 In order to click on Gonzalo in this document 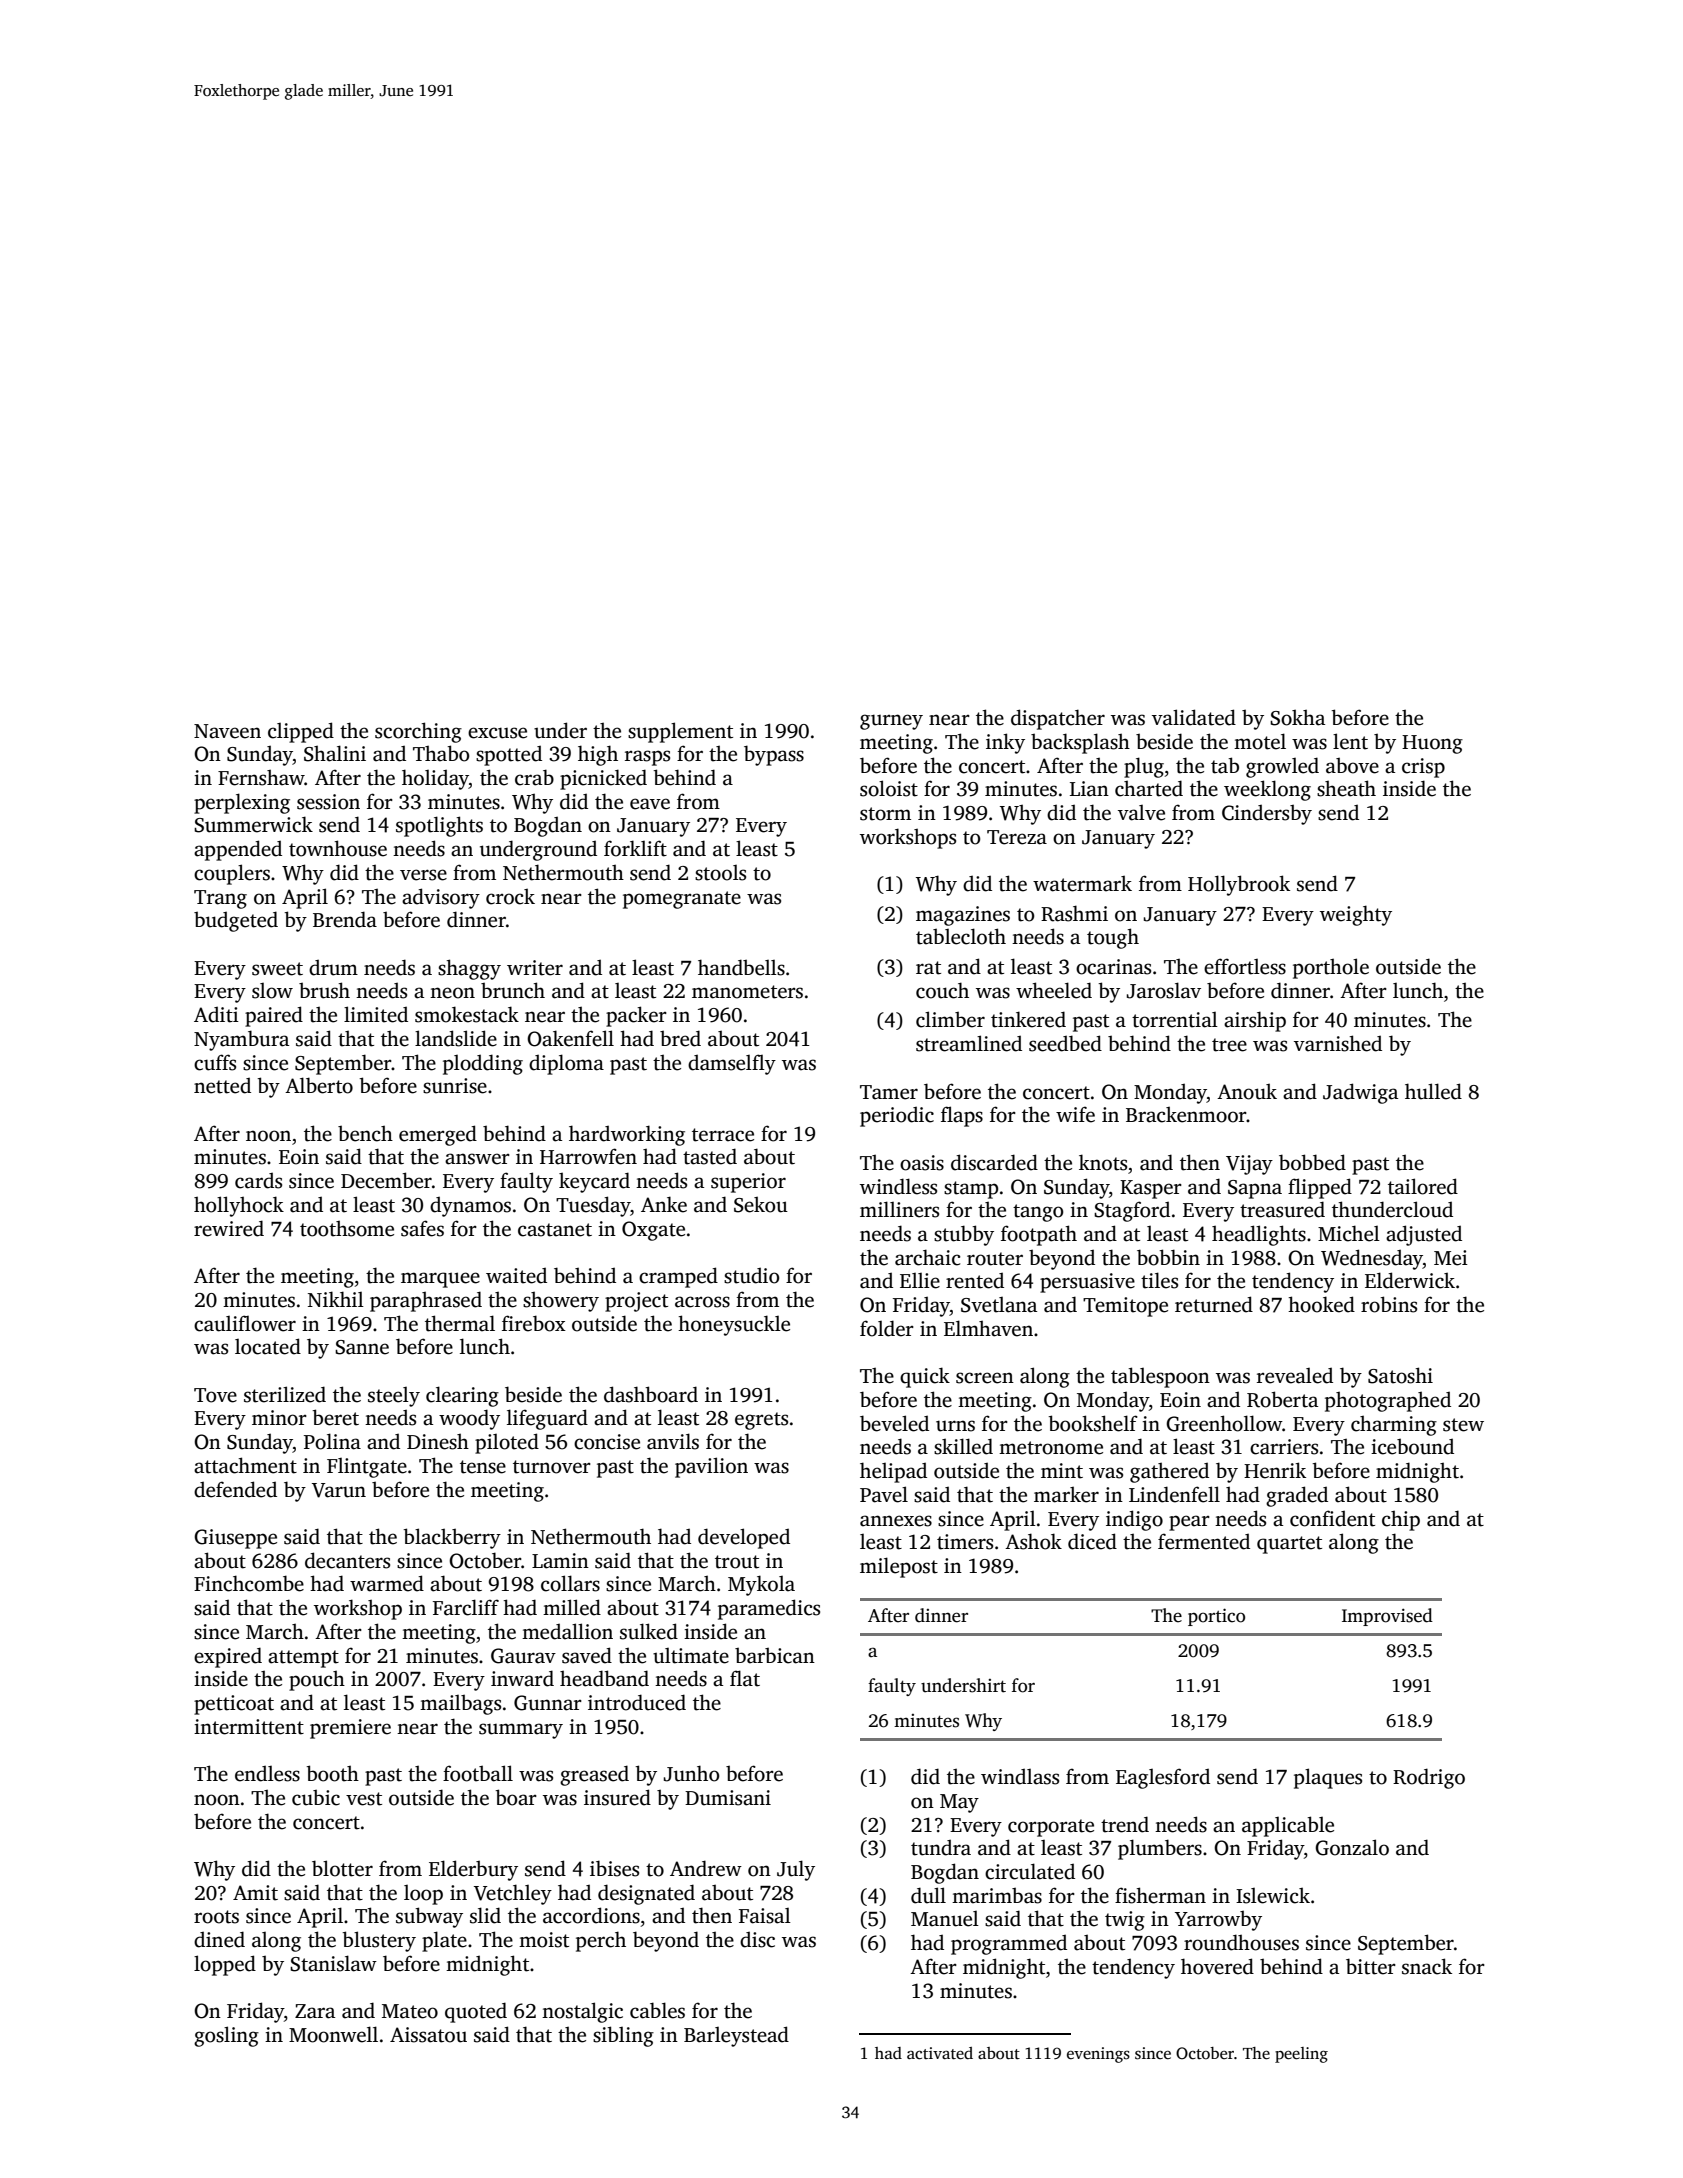, I will do `click(1352, 1847)`.
